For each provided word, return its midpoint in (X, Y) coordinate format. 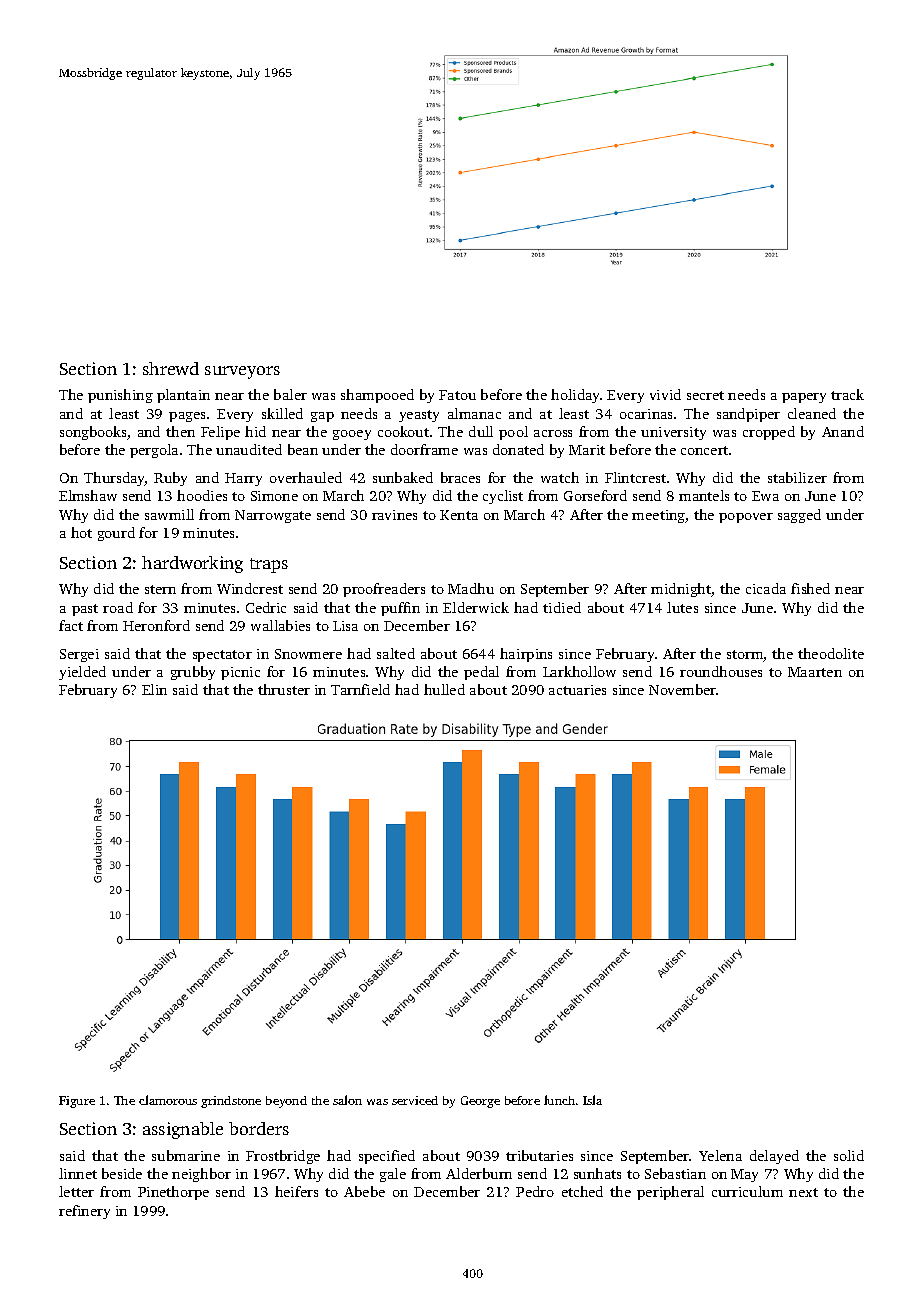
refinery (84, 1212)
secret (705, 395)
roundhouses (721, 671)
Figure (77, 1102)
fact (71, 625)
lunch (559, 1100)
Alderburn (479, 1173)
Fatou (457, 395)
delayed (774, 1157)
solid (849, 1155)
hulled (444, 689)
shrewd (171, 368)
